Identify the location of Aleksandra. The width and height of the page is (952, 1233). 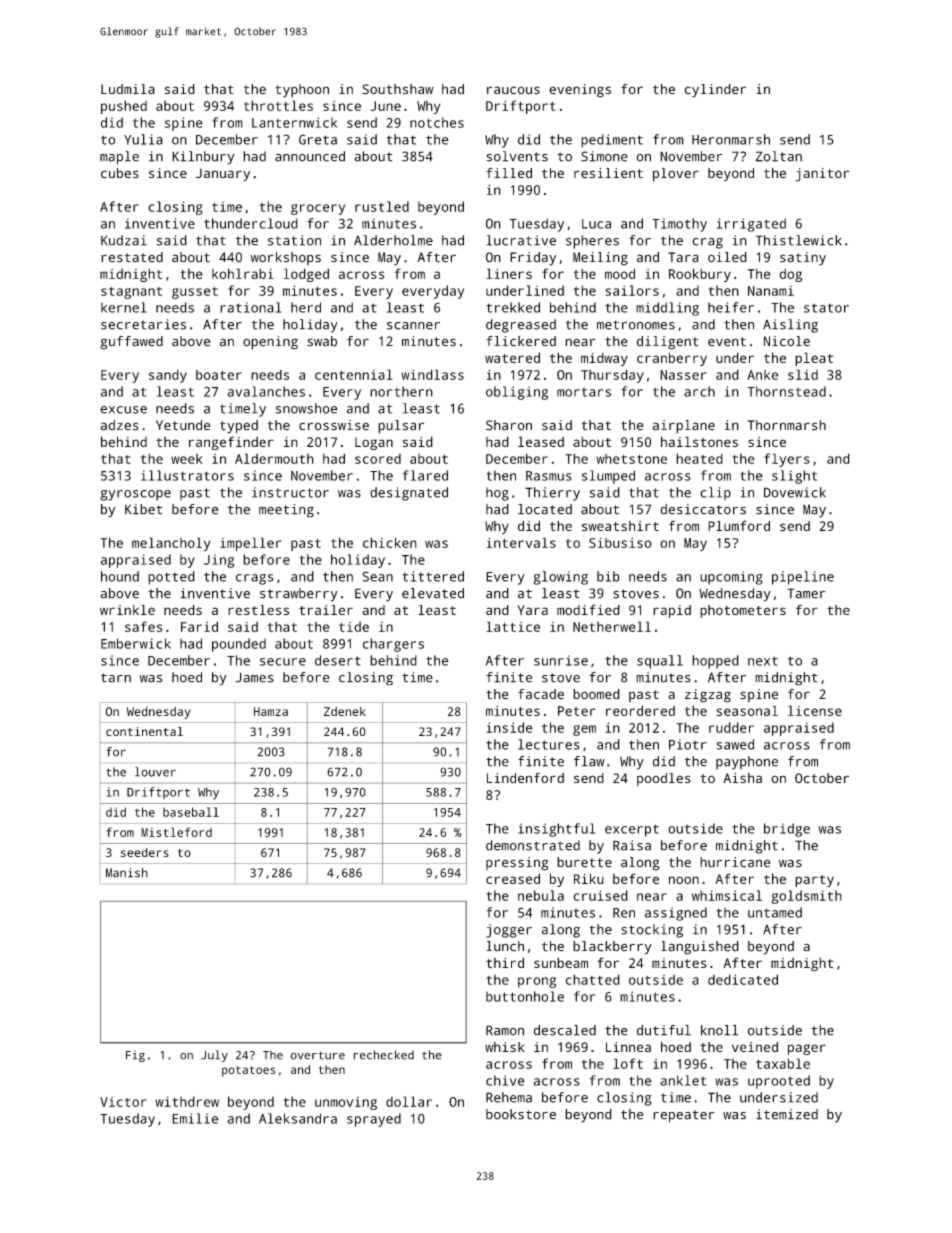
(298, 1118).
